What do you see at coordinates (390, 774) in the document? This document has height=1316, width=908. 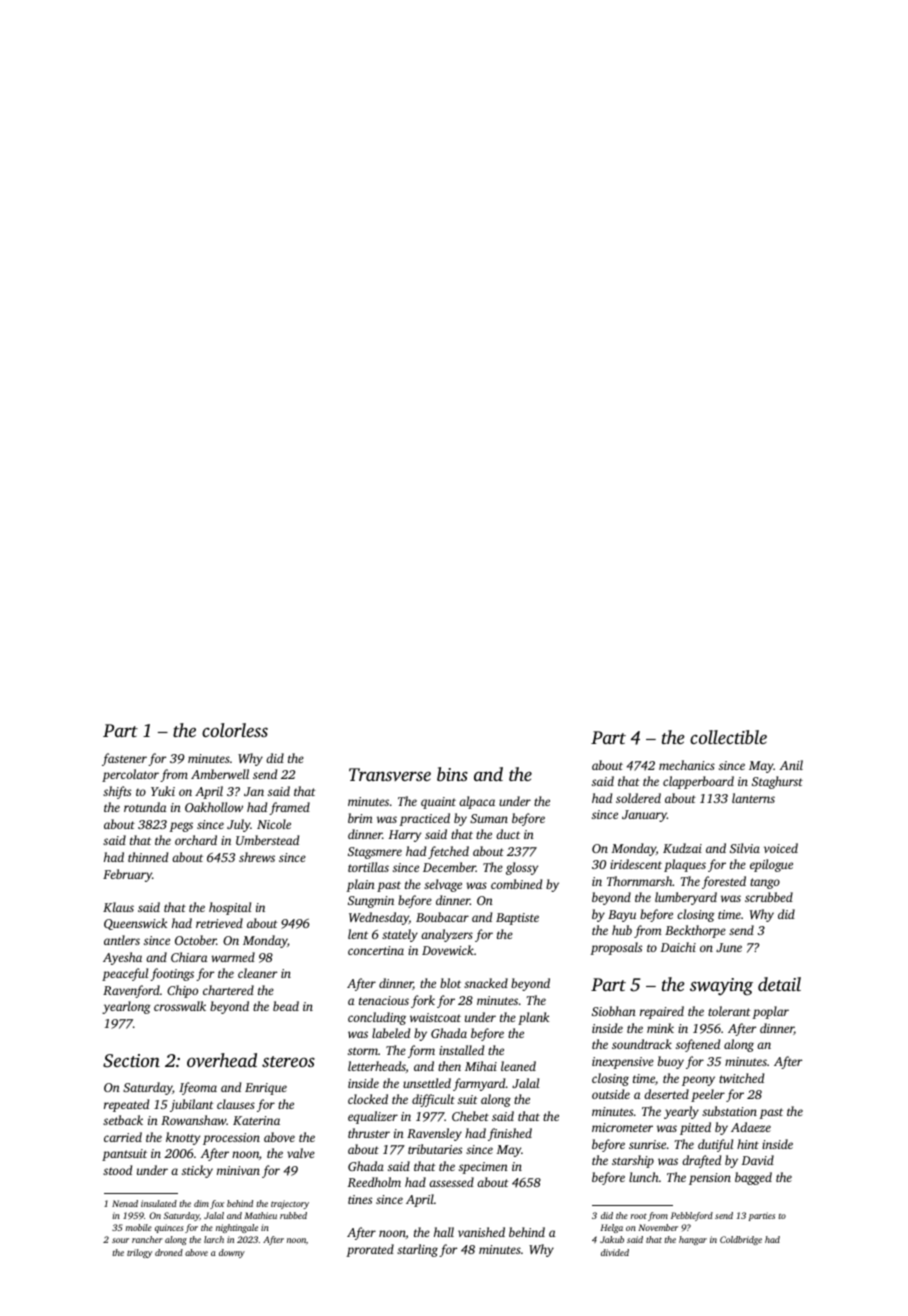 I see `Transverse` at bounding box center [390, 774].
